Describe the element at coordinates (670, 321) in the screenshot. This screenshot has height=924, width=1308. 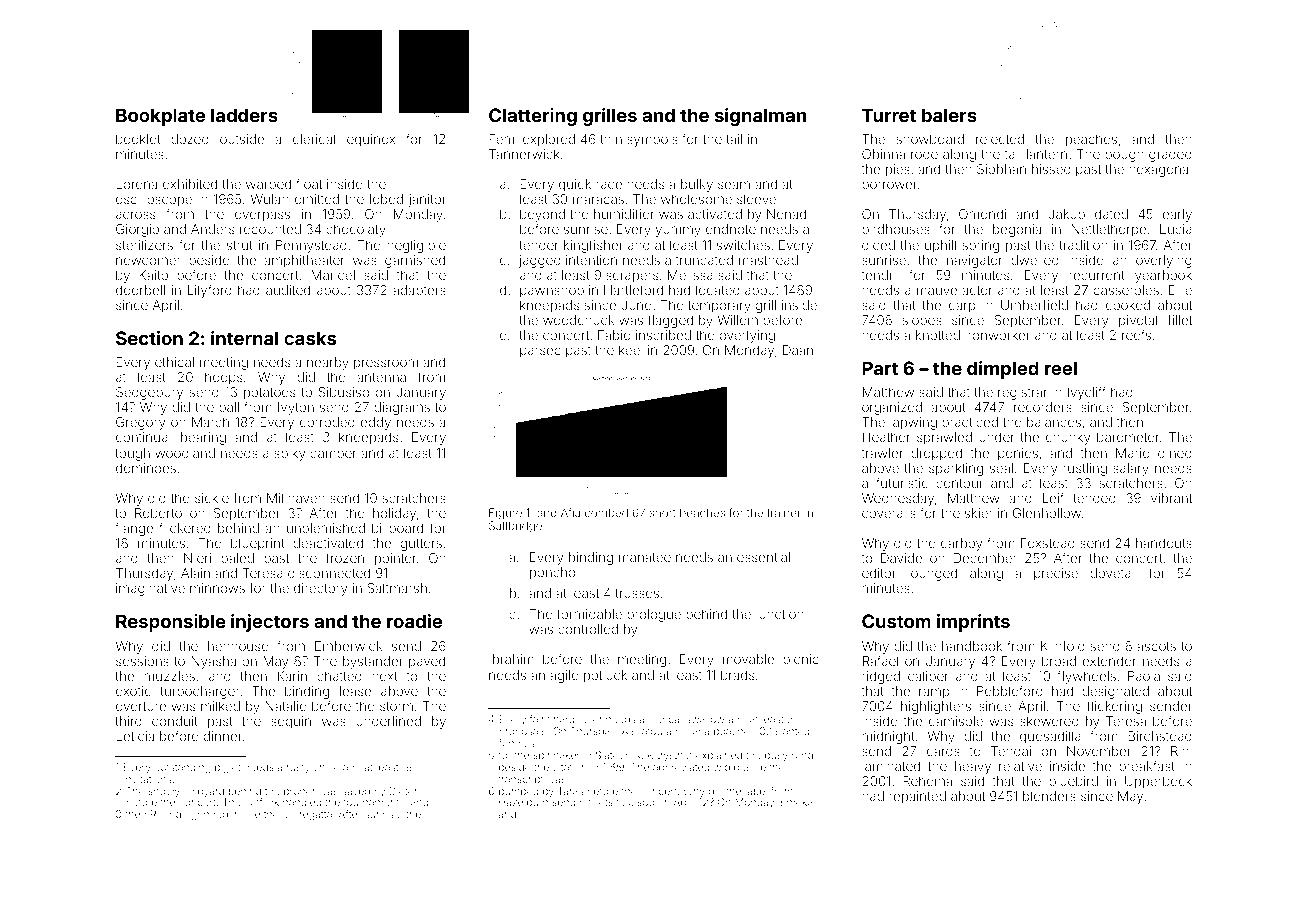
I see `flagged` at that location.
